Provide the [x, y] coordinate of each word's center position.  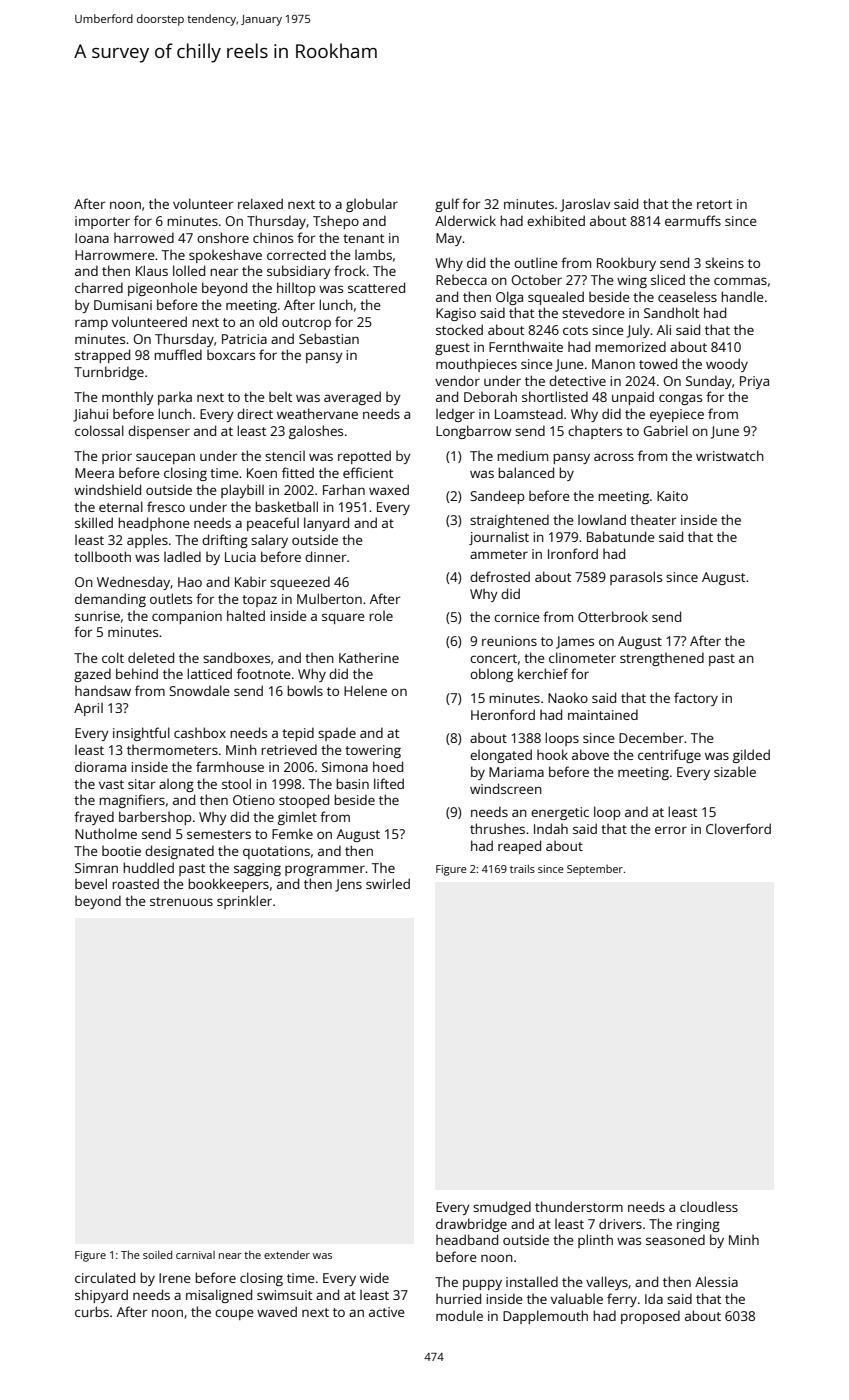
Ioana [92, 238]
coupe [234, 1314]
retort [714, 204]
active [387, 1312]
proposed [650, 1317]
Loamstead [529, 413]
